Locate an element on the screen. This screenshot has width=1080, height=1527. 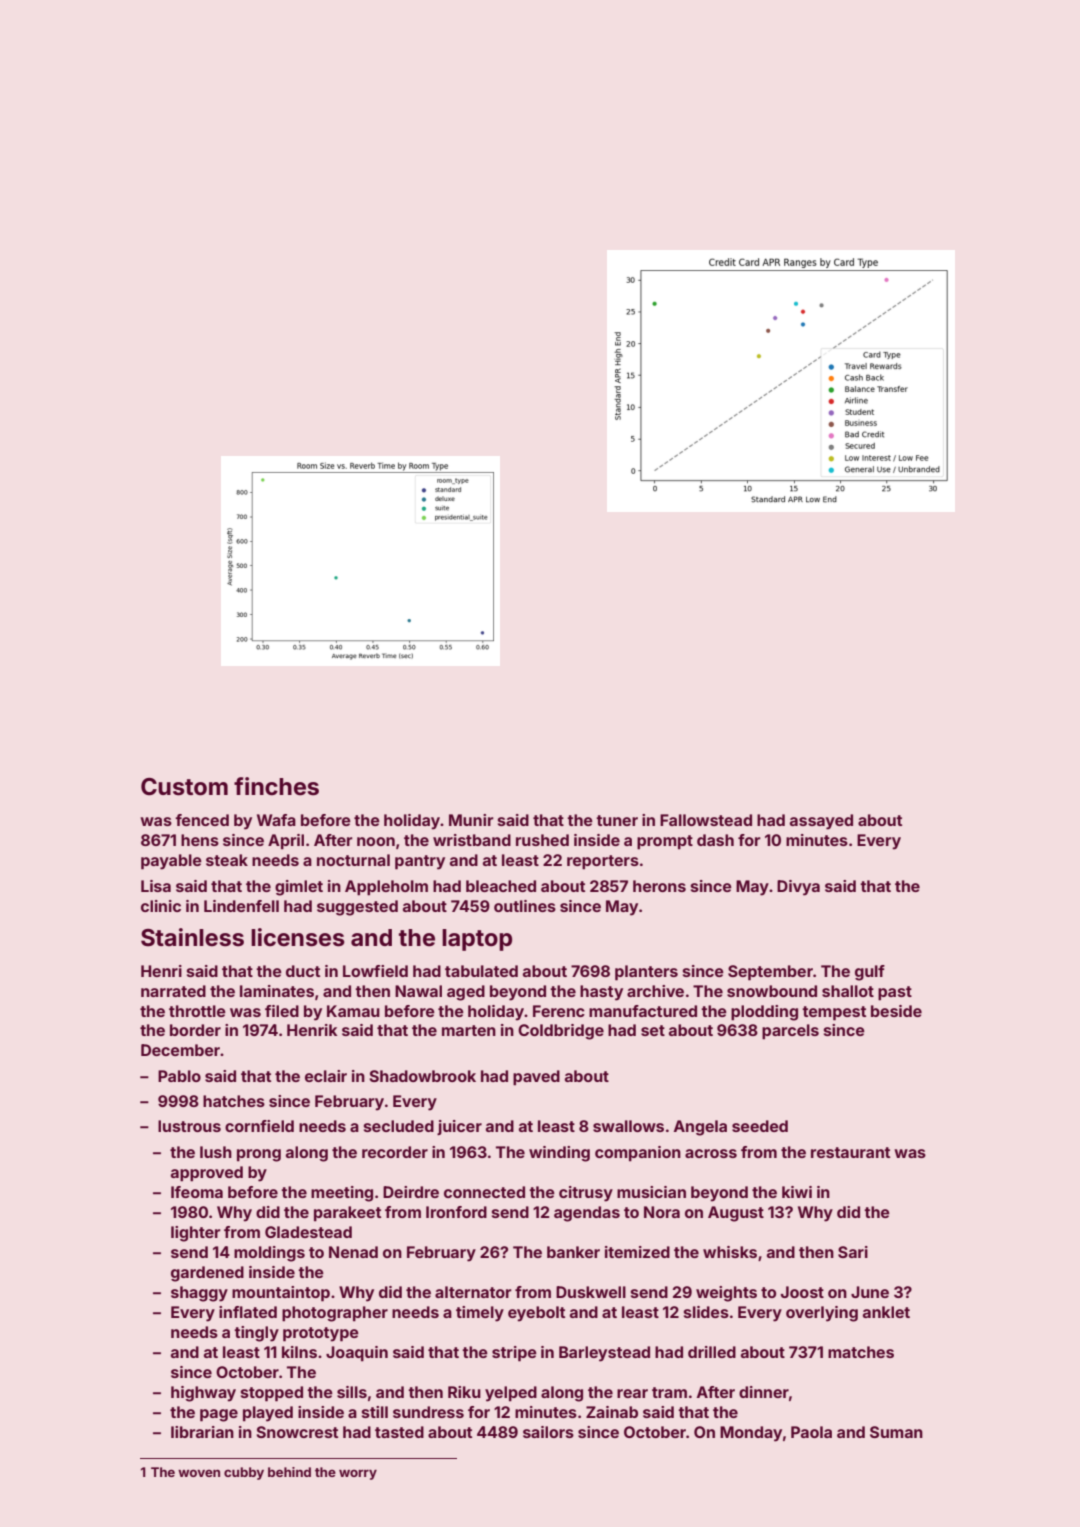
winding is located at coordinates (559, 1154).
